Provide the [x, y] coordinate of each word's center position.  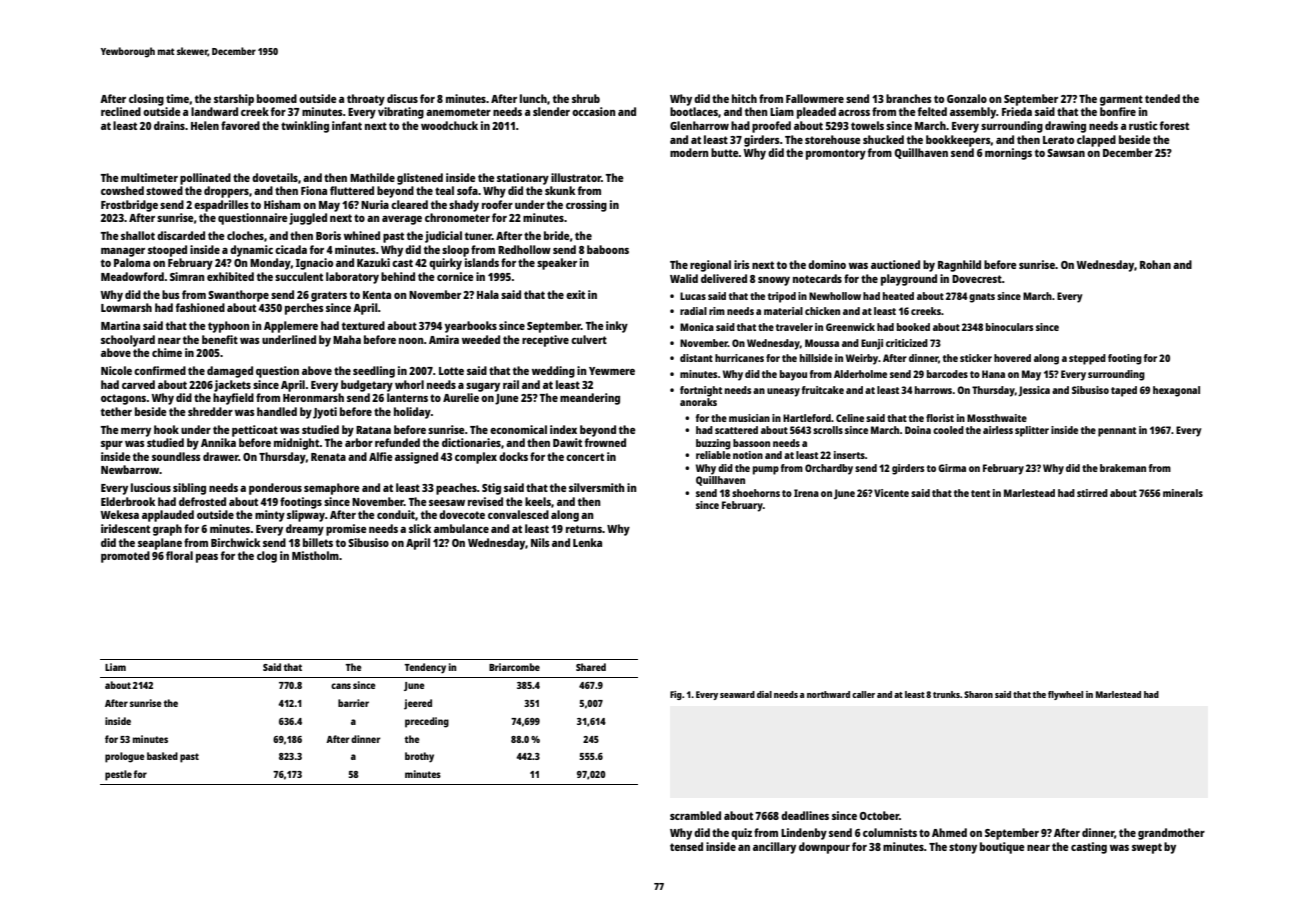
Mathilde [372, 177]
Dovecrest [977, 279]
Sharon [978, 694]
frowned [605, 442]
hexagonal [1176, 391]
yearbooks [471, 327]
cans [341, 686]
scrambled [695, 815]
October [879, 815]
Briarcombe [514, 667]
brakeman [1123, 468]
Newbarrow [130, 469]
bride [557, 235]
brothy [419, 757]
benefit [220, 339]
